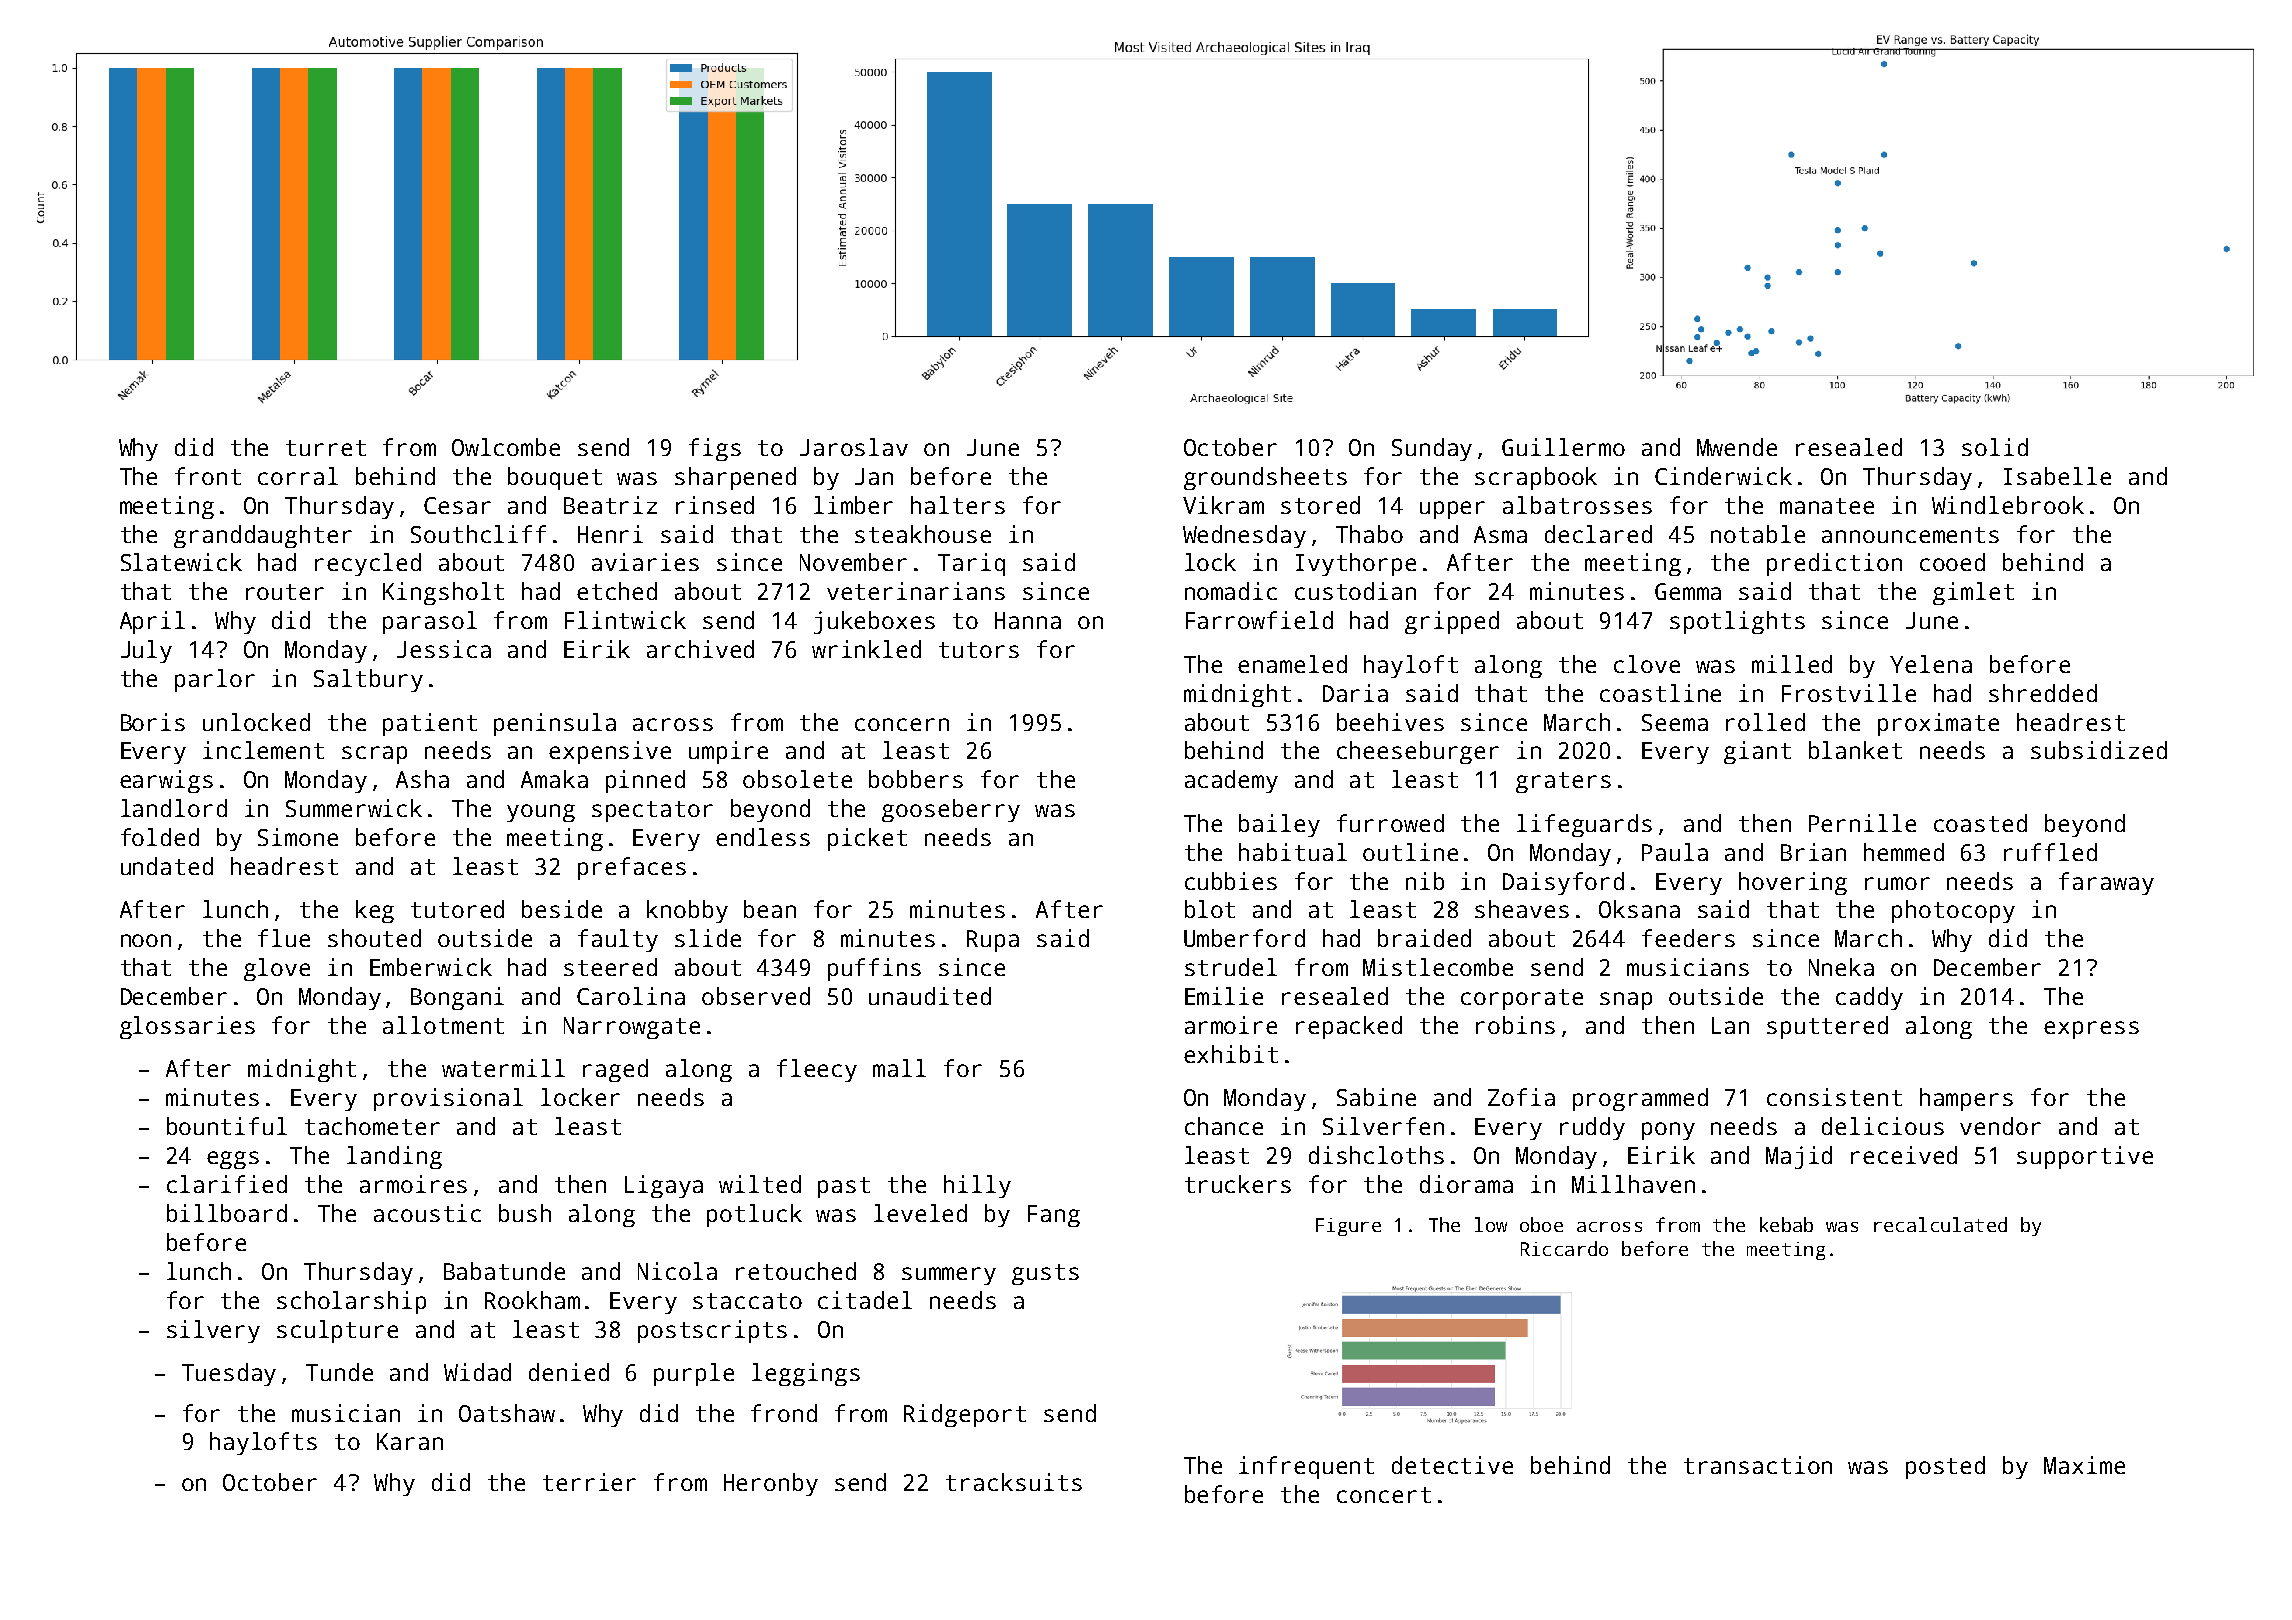 Image resolution: width=2292 pixels, height=1620 pixels. I want to click on cubbies, so click(1231, 881).
